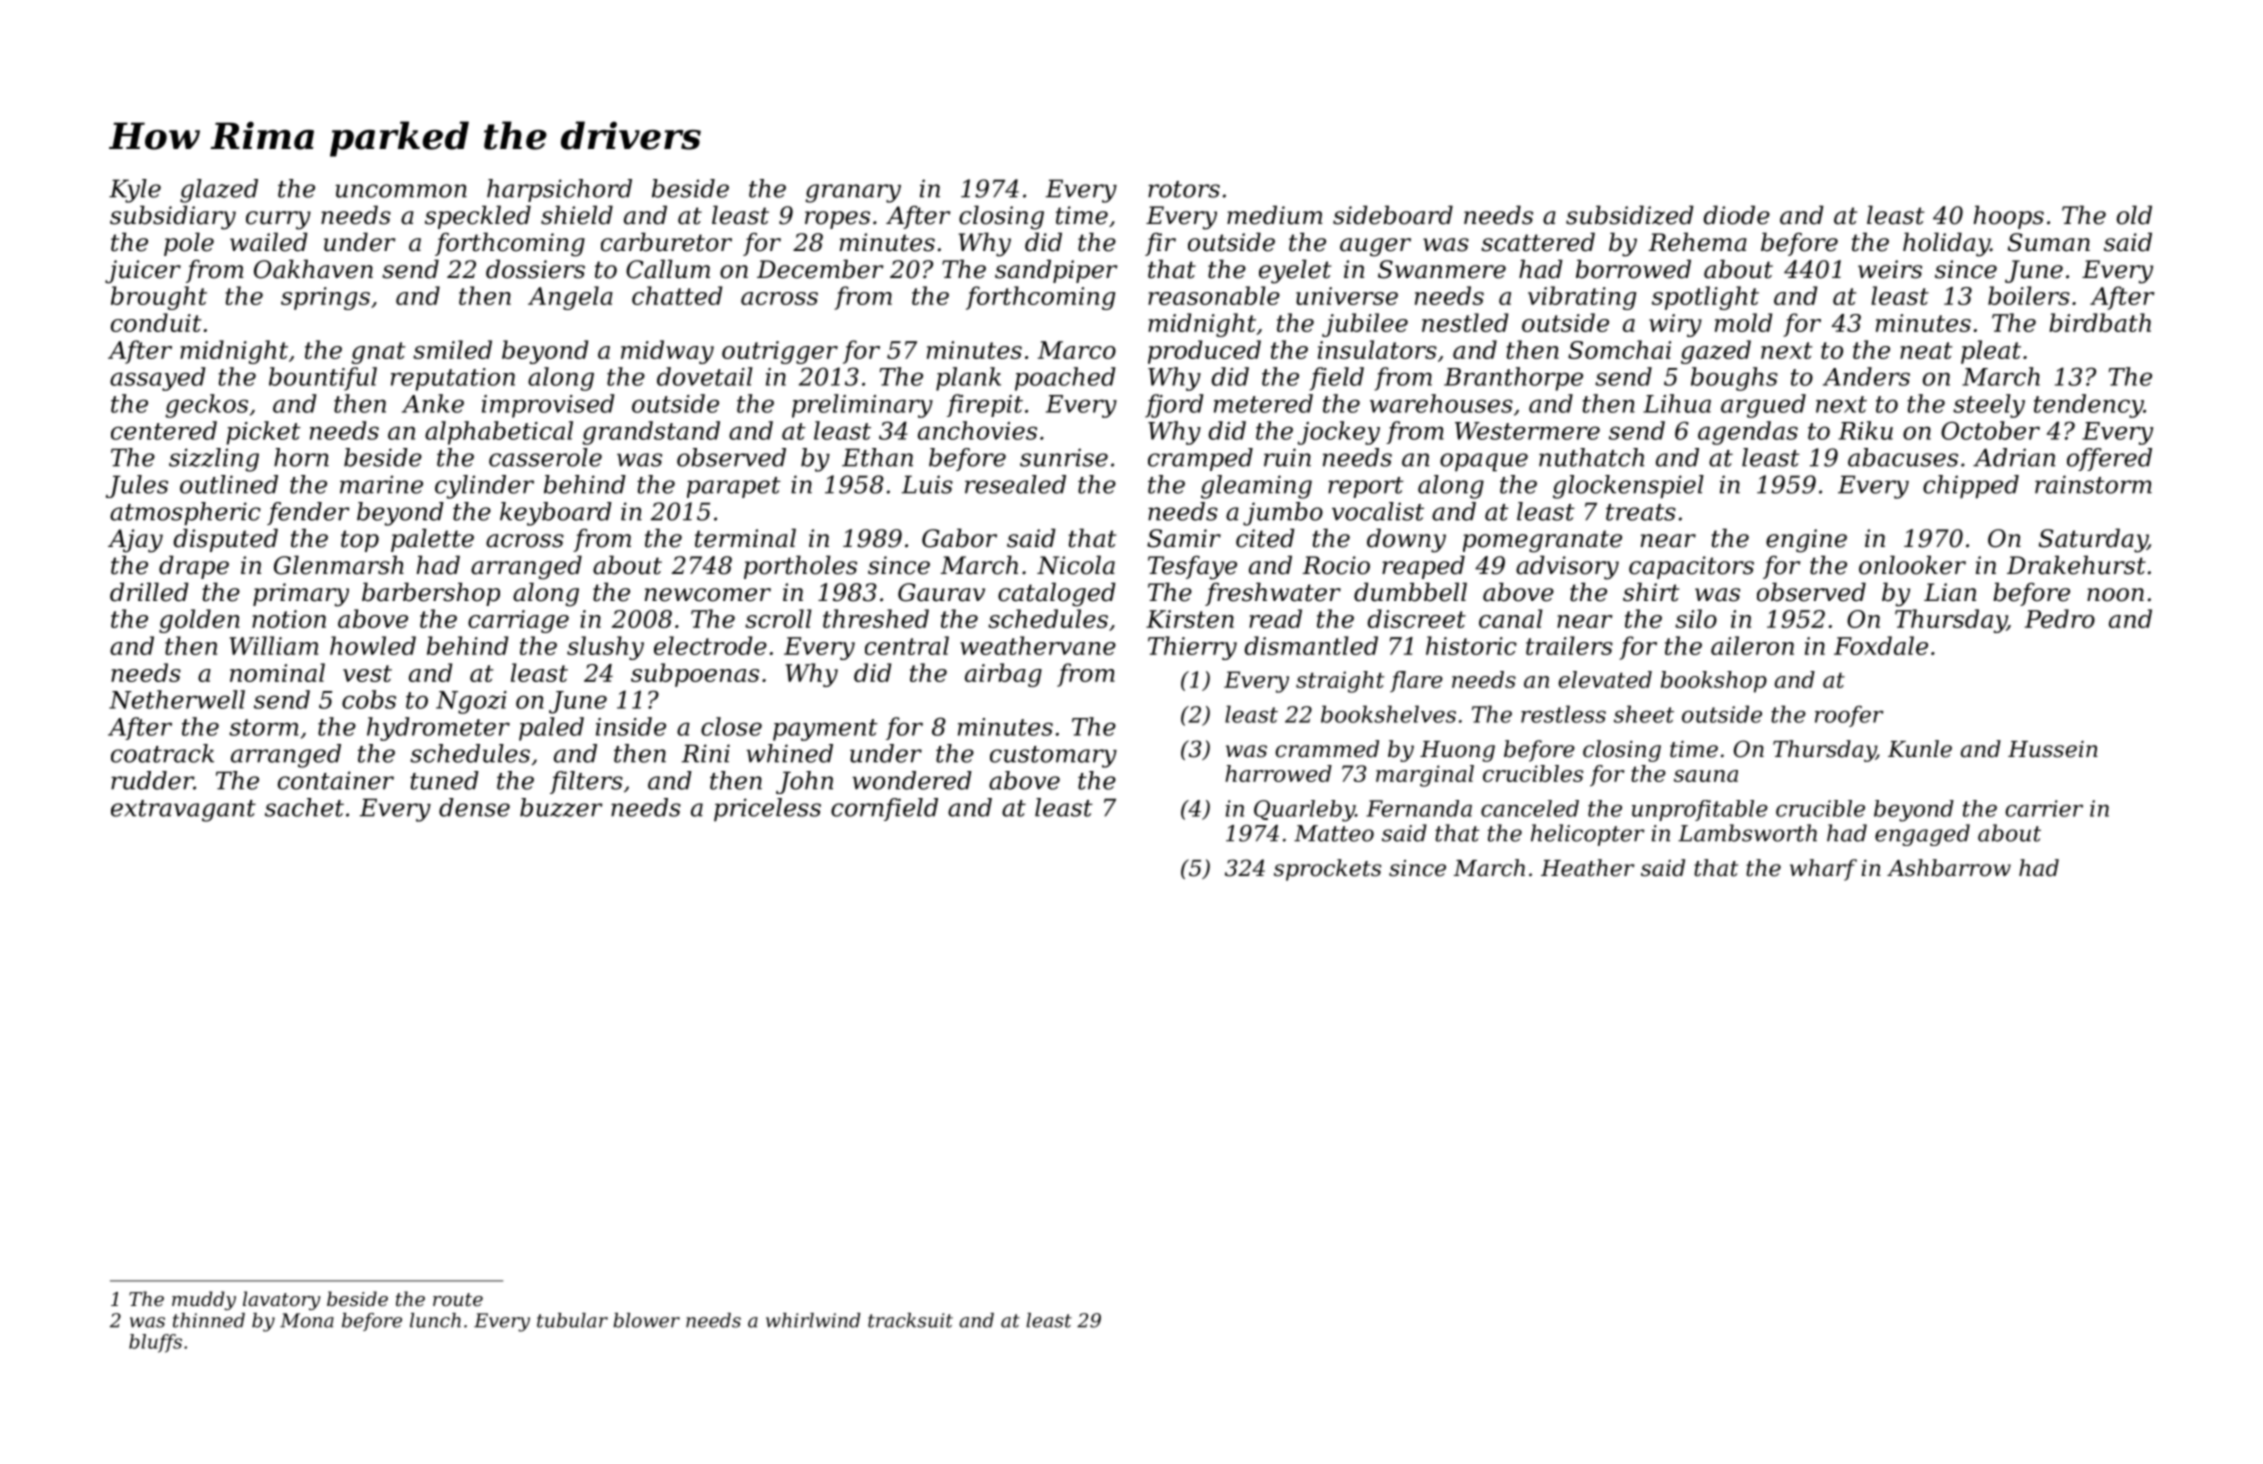  I want to click on granary, so click(853, 193).
